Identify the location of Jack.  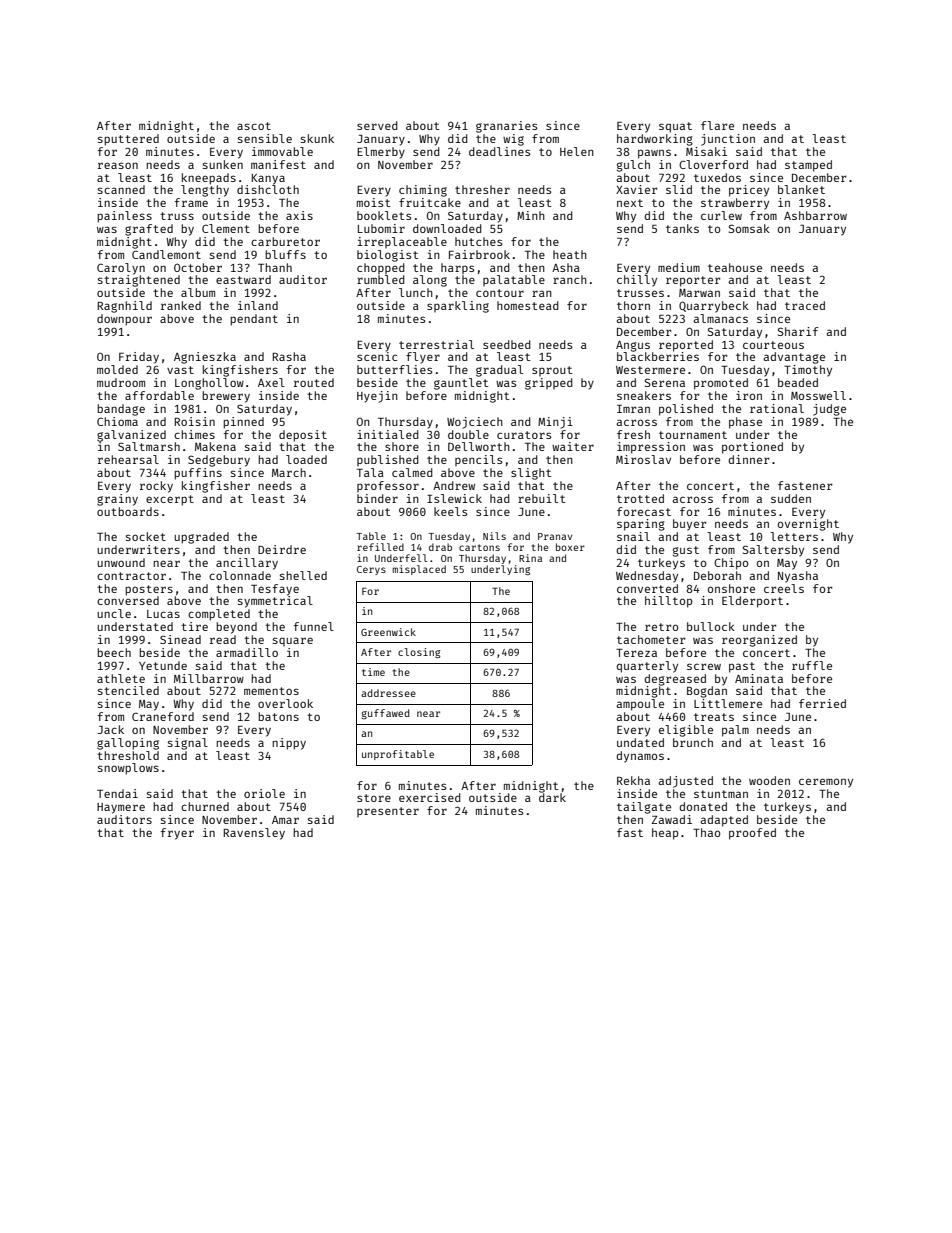
(110, 729).
